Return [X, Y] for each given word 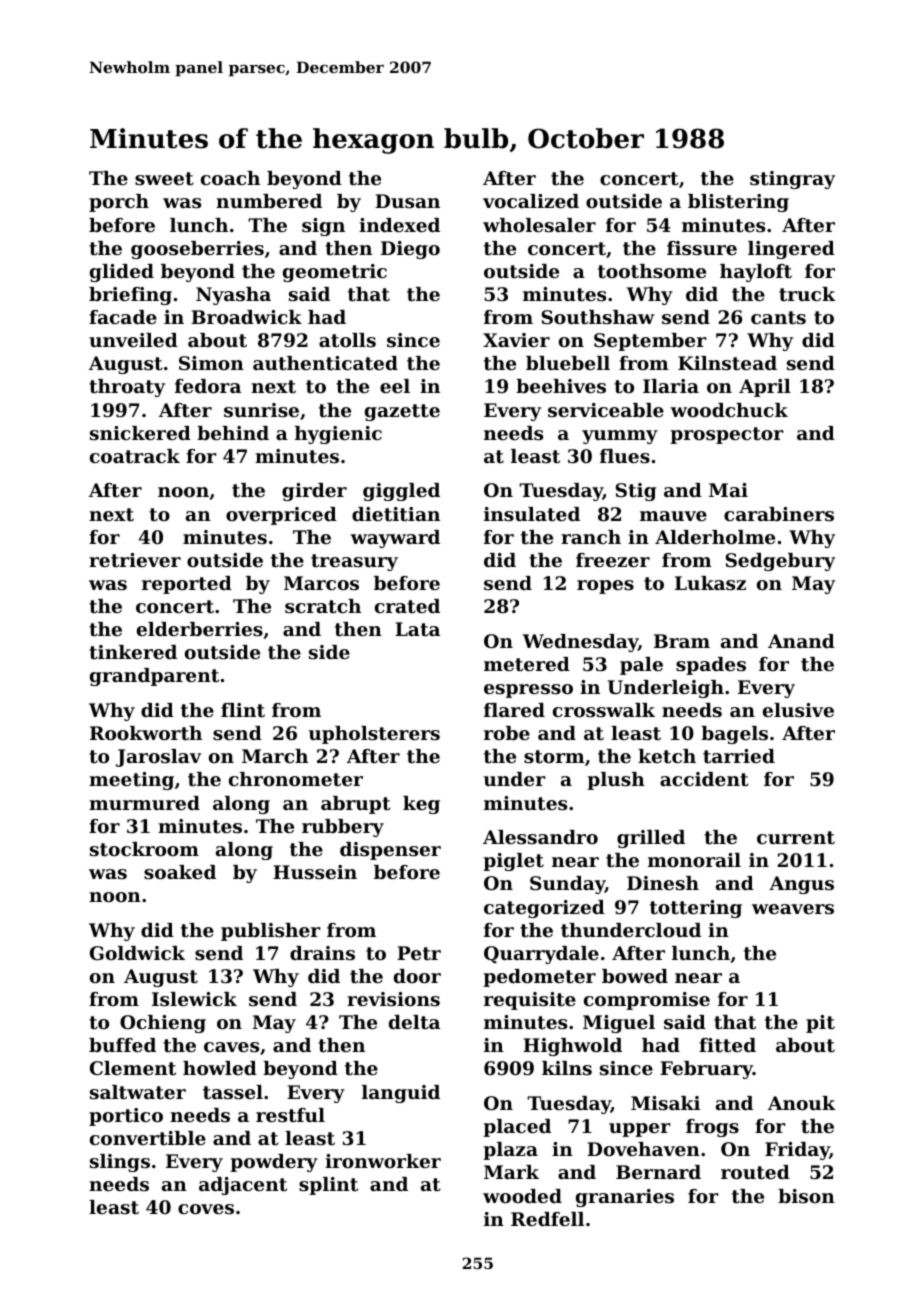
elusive [798, 710]
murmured [144, 803]
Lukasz [710, 583]
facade [123, 317]
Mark [511, 1172]
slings [120, 1163]
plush [616, 781]
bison [806, 1196]
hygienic [338, 435]
